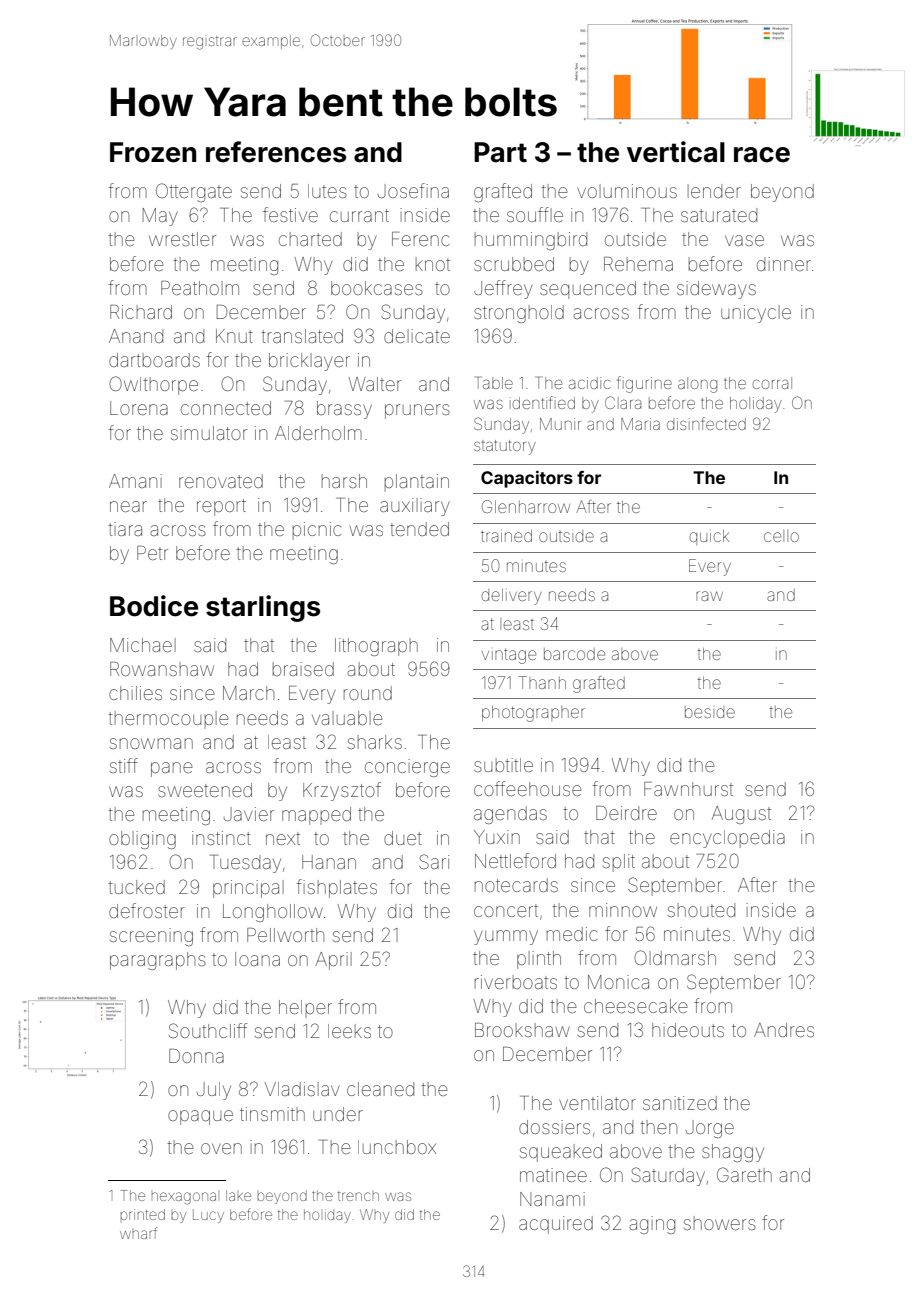  What do you see at coordinates (359, 215) in the image?
I see `currant` at bounding box center [359, 215].
